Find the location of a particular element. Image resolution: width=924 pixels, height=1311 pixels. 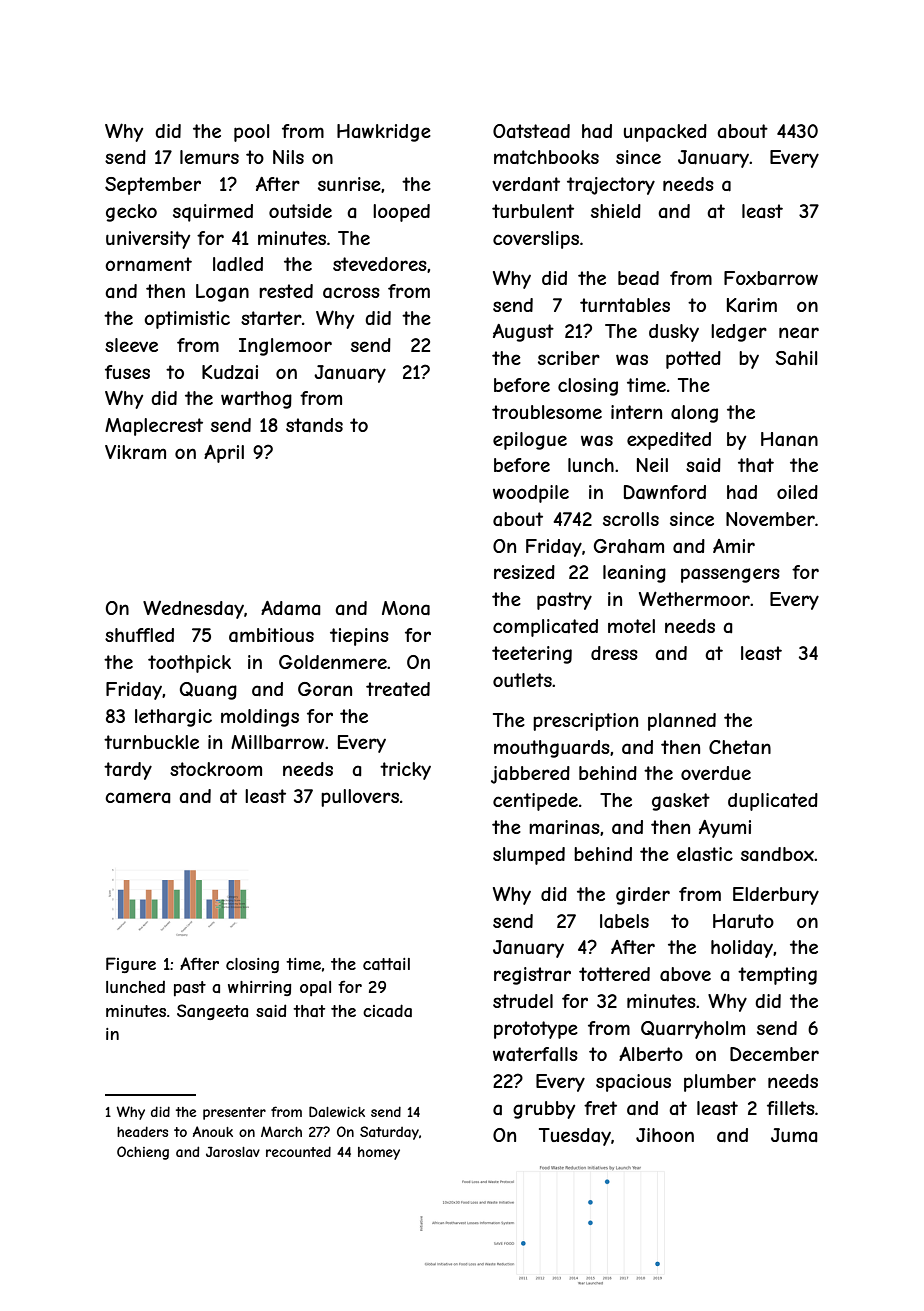

lemurs is located at coordinates (209, 157).
